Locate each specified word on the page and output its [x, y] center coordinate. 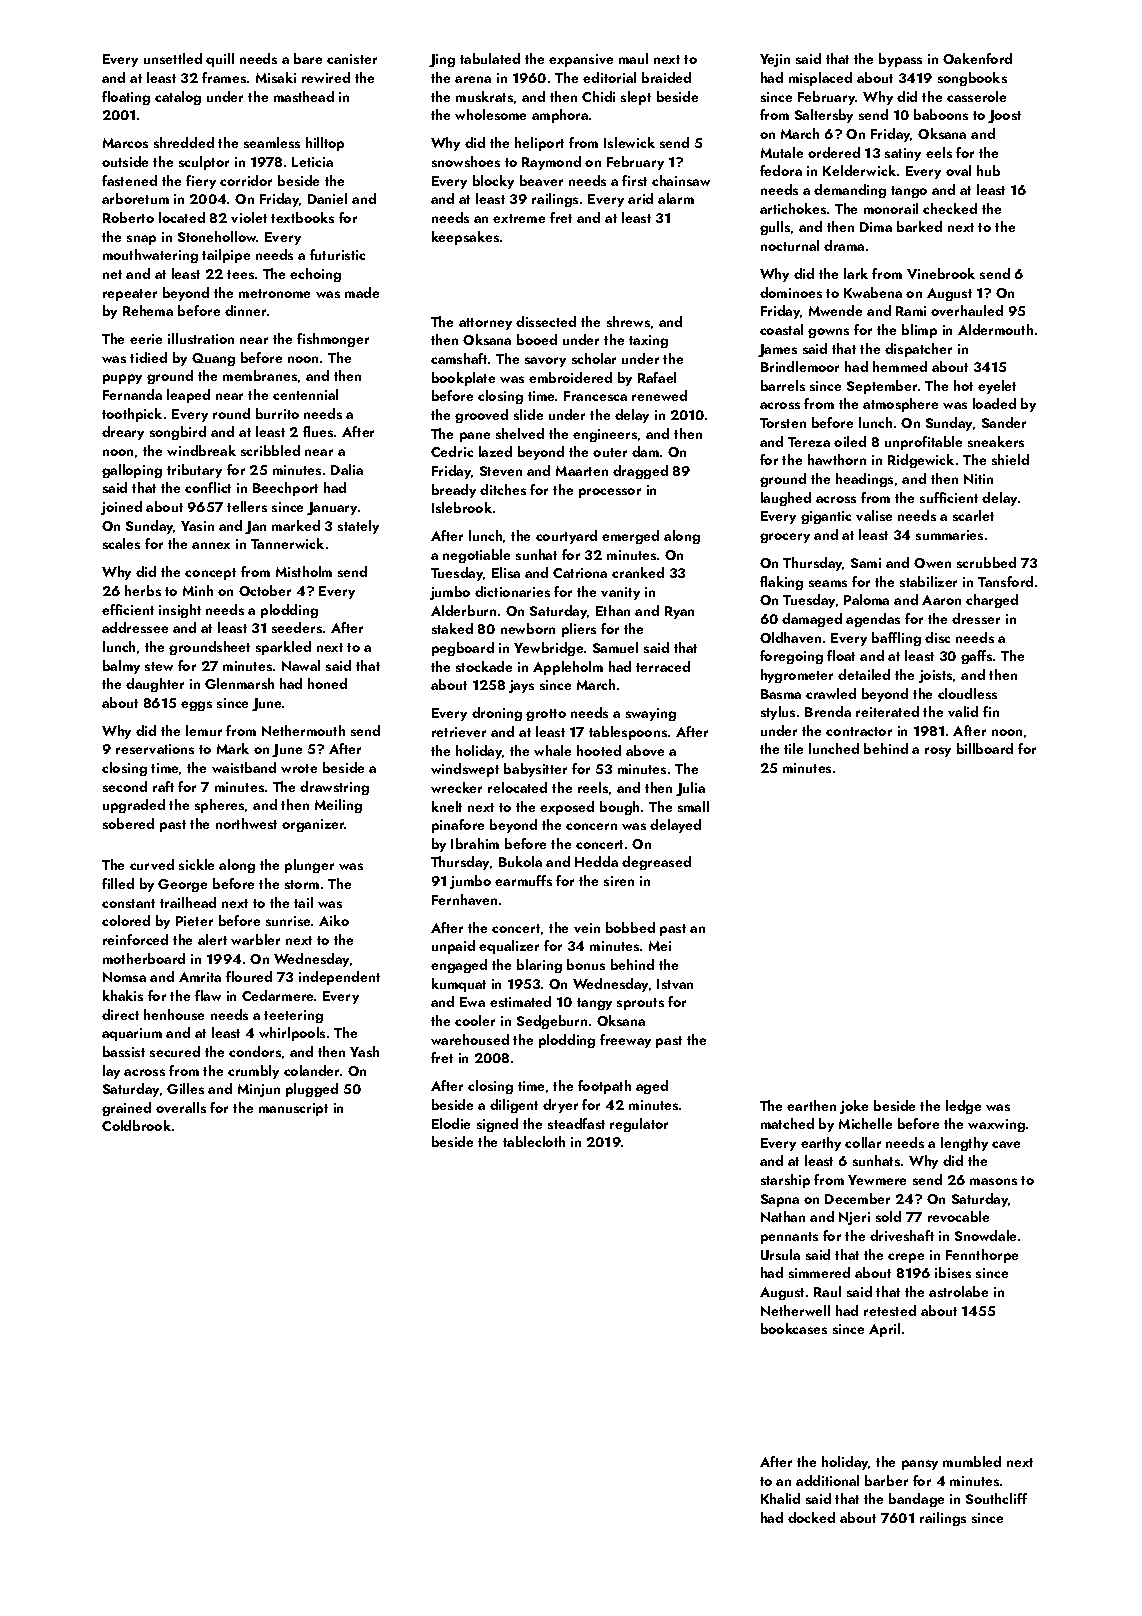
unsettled [173, 58]
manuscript [293, 1109]
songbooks [972, 79]
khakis [123, 995]
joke [854, 1107]
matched [787, 1123]
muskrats [484, 96]
